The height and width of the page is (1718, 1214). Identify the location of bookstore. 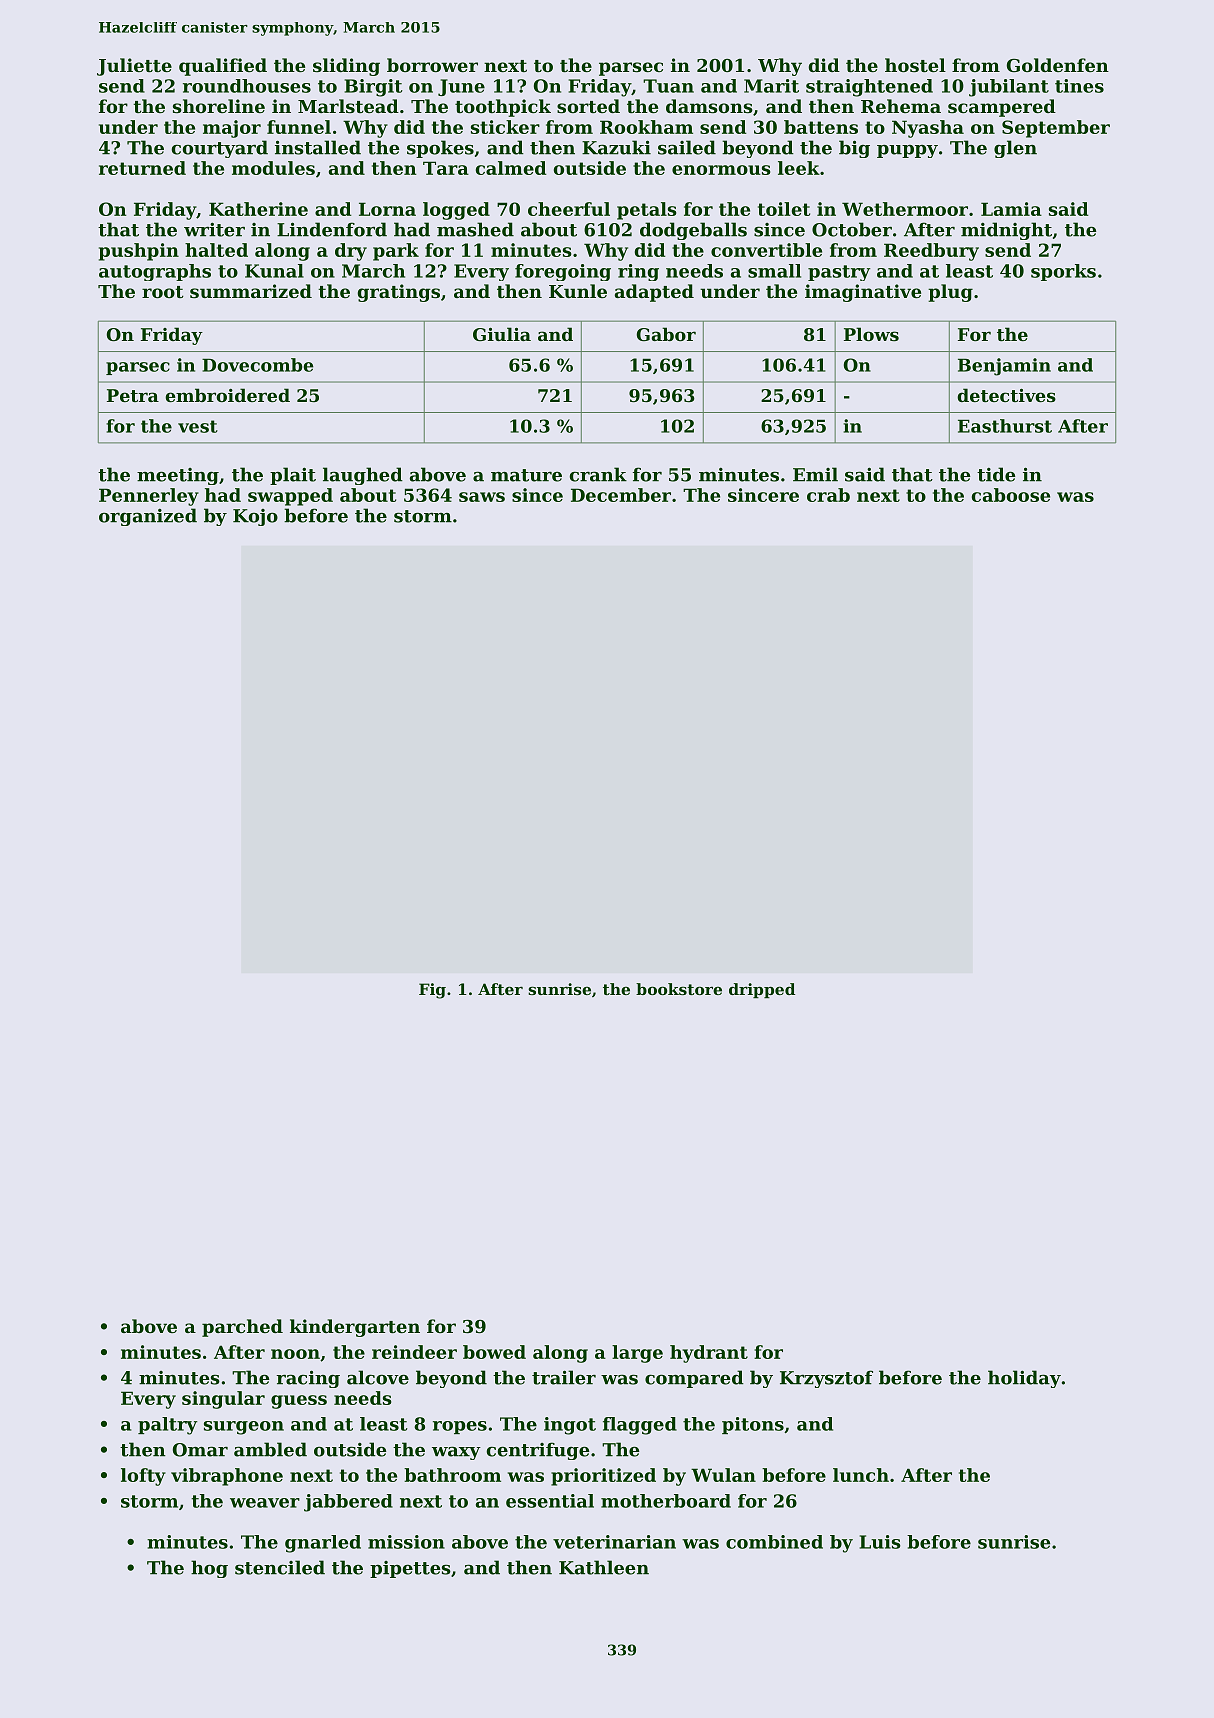
(679, 989).
